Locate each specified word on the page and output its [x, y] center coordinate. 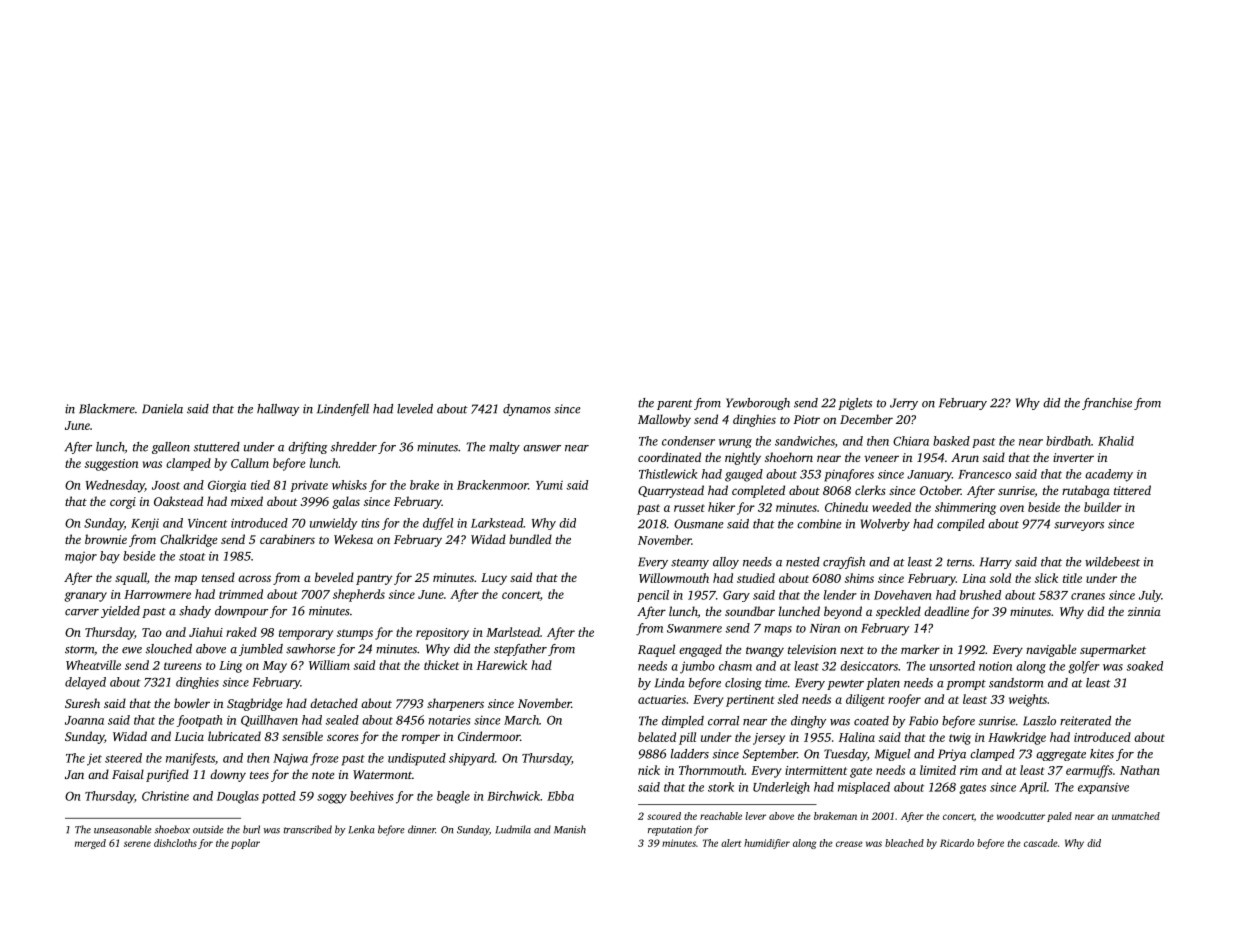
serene [137, 844]
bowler [192, 703]
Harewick [502, 665]
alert [731, 843]
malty [504, 448]
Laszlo [1039, 721]
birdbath [1068, 441]
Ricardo [957, 843]
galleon [171, 448]
